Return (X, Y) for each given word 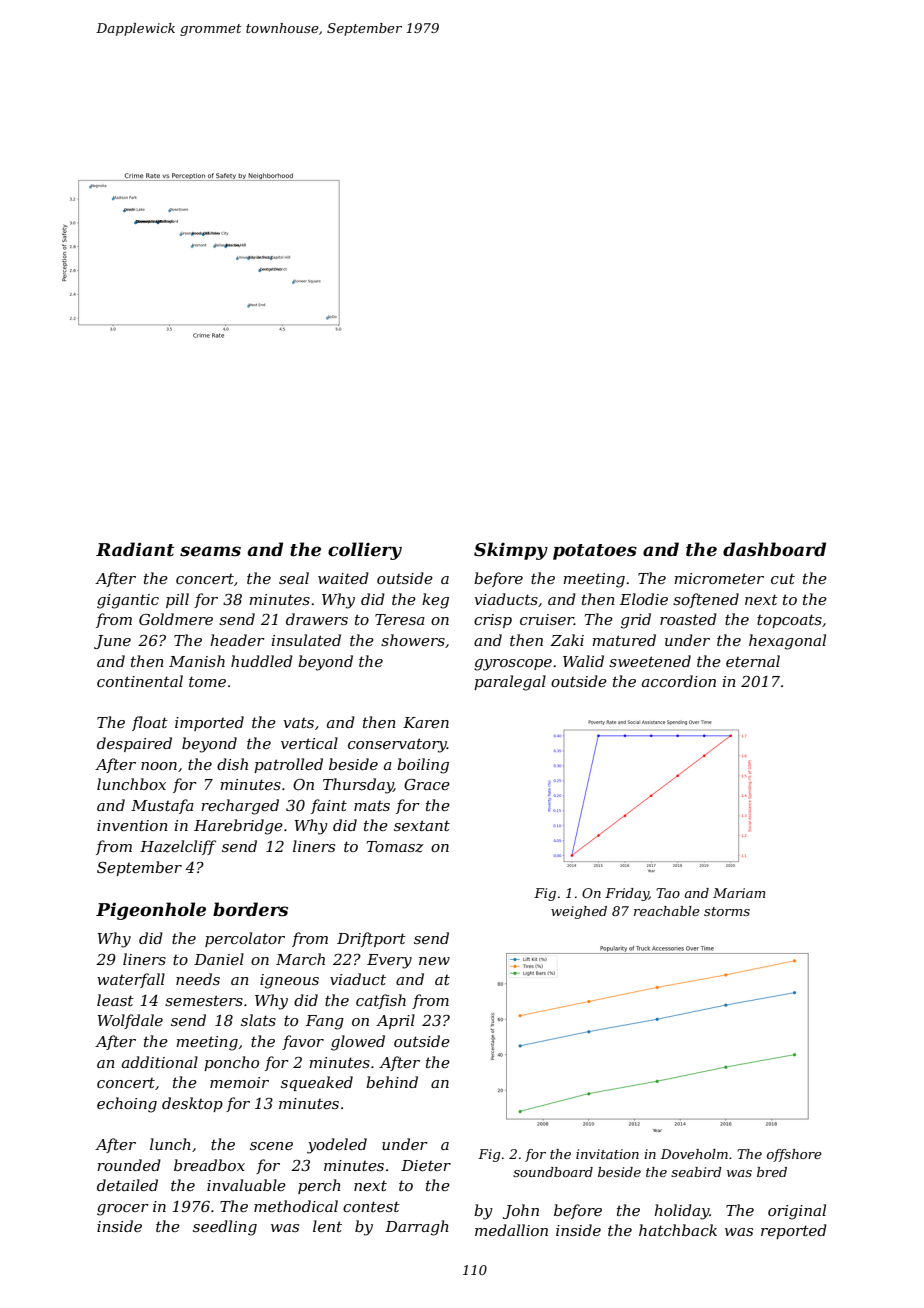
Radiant (135, 549)
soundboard (553, 1172)
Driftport (371, 939)
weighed (579, 912)
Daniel (219, 959)
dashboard (774, 549)
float (150, 723)
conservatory (397, 745)
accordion (679, 681)
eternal (753, 661)
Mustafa (162, 806)
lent (327, 1226)
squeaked (317, 1083)
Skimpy (511, 551)
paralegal (510, 683)
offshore (794, 1155)
